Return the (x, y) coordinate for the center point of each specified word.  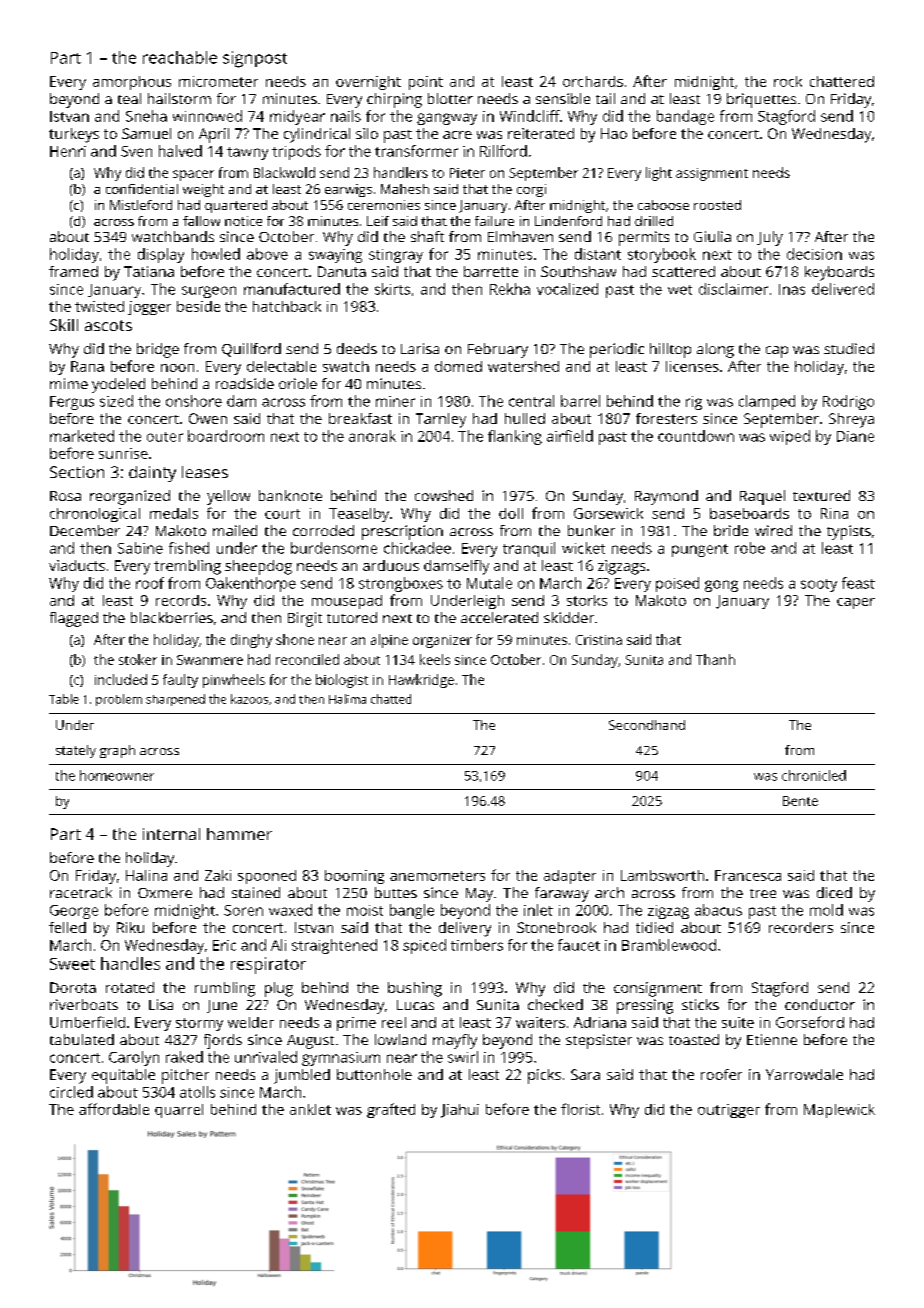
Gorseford (810, 1022)
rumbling (225, 989)
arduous (391, 565)
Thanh (715, 659)
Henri (68, 151)
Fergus (72, 403)
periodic (617, 350)
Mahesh (405, 189)
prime (356, 1024)
